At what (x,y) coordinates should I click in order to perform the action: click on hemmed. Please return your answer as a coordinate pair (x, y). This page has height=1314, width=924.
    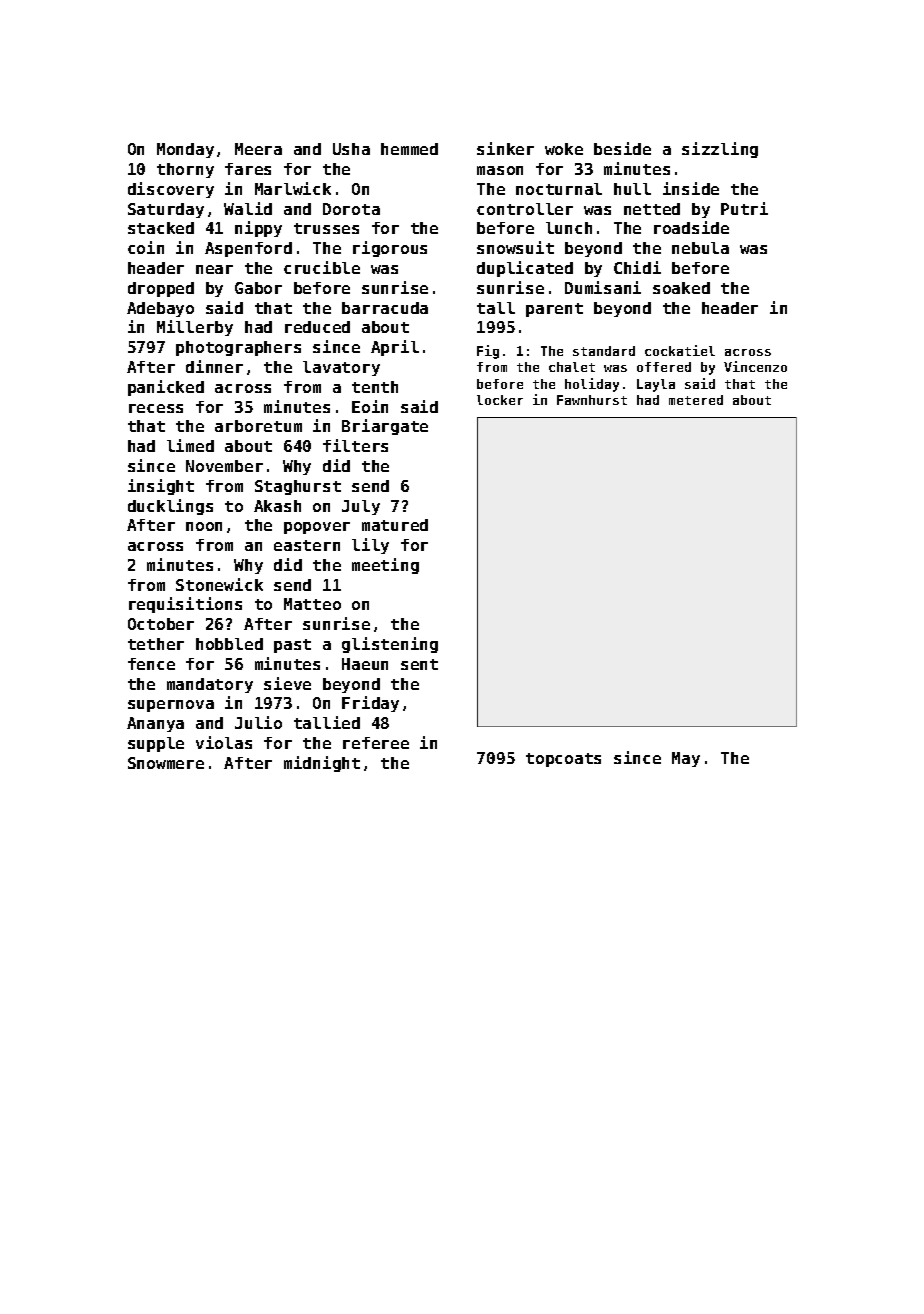
    Looking at the image, I should click on (409, 149).
